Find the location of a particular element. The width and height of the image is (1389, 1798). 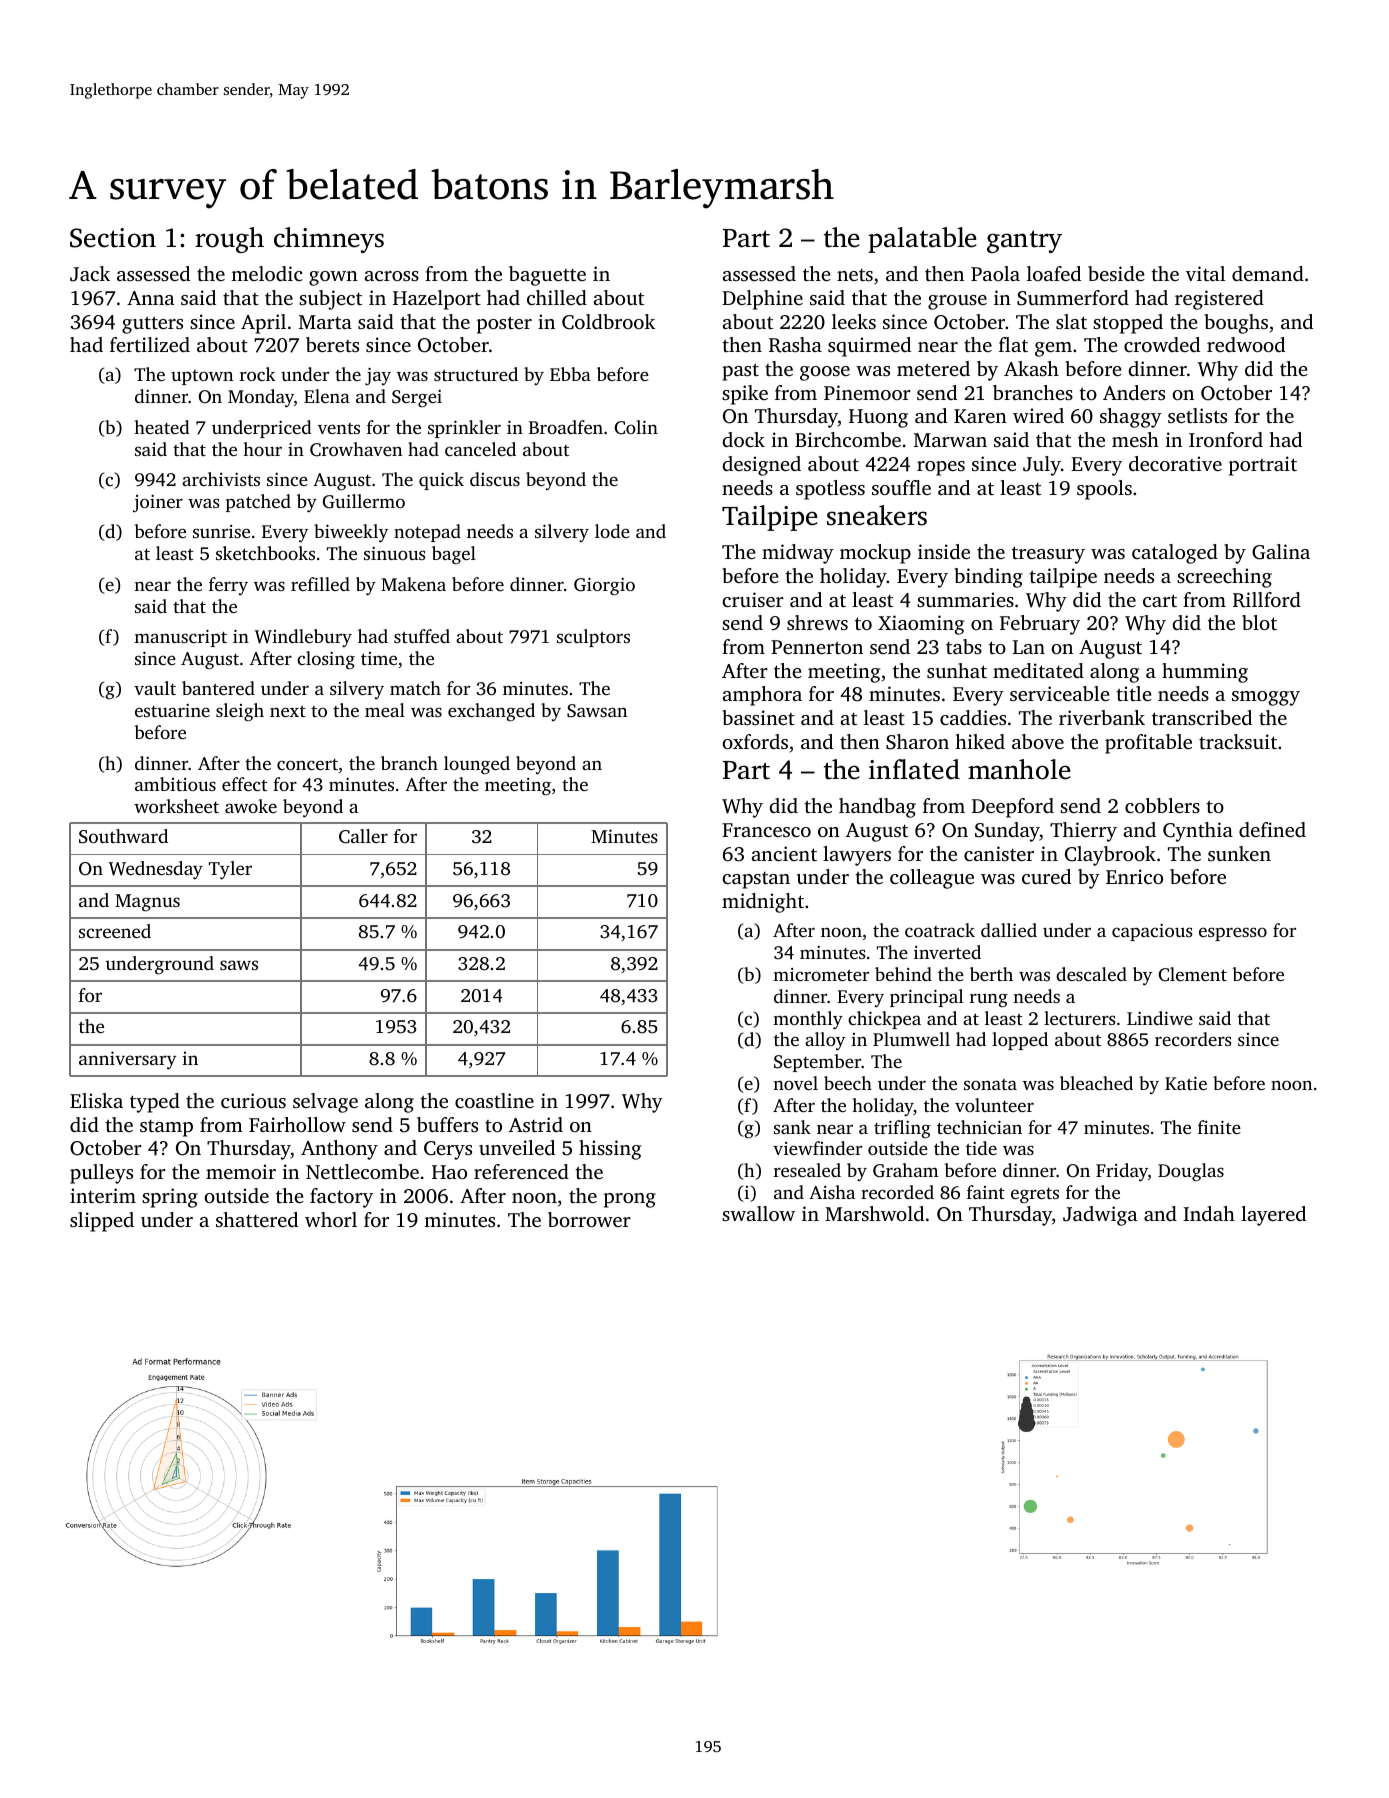

Nettlecombe is located at coordinates (362, 1171).
